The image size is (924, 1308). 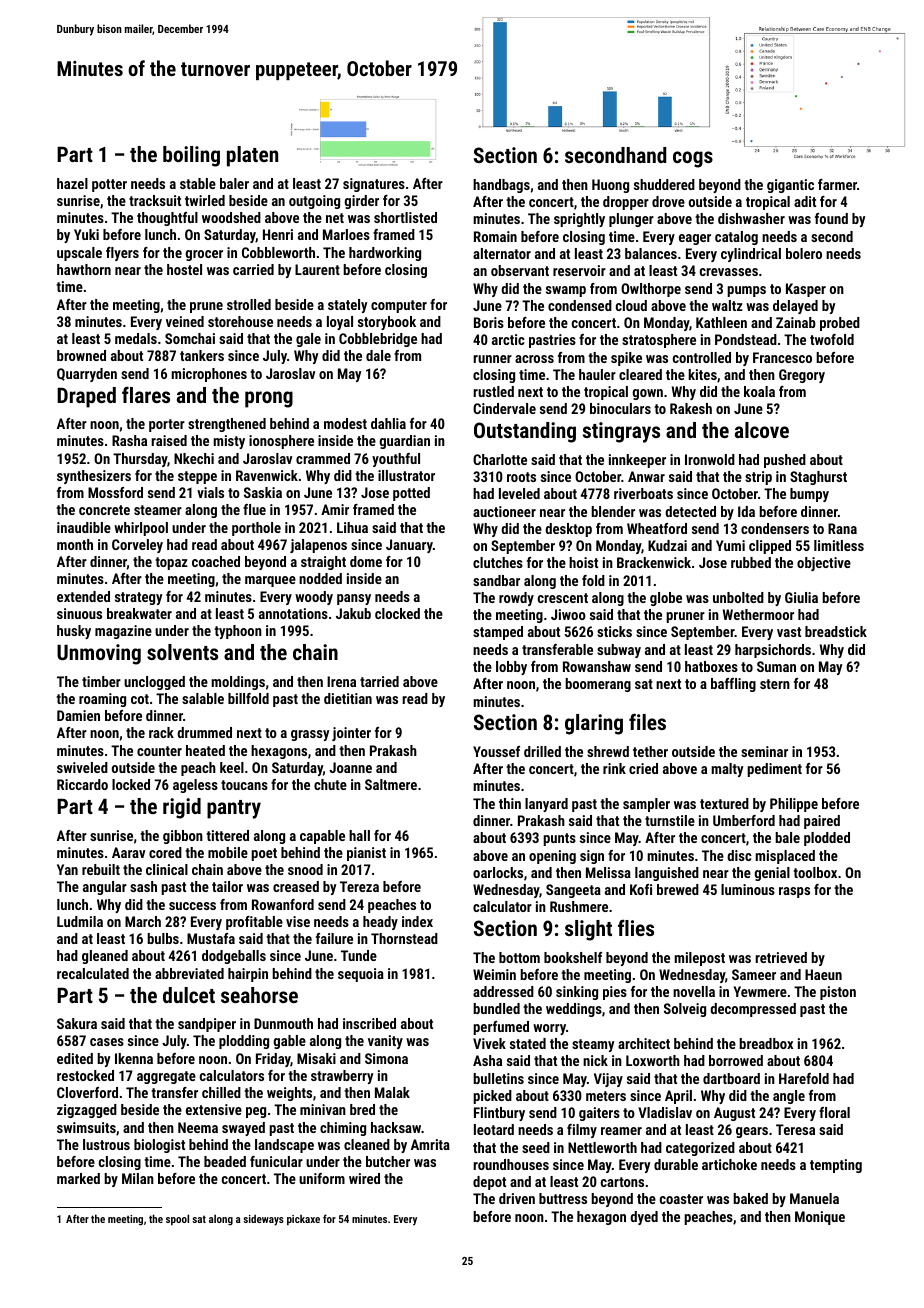 I want to click on clutches, so click(x=498, y=562).
